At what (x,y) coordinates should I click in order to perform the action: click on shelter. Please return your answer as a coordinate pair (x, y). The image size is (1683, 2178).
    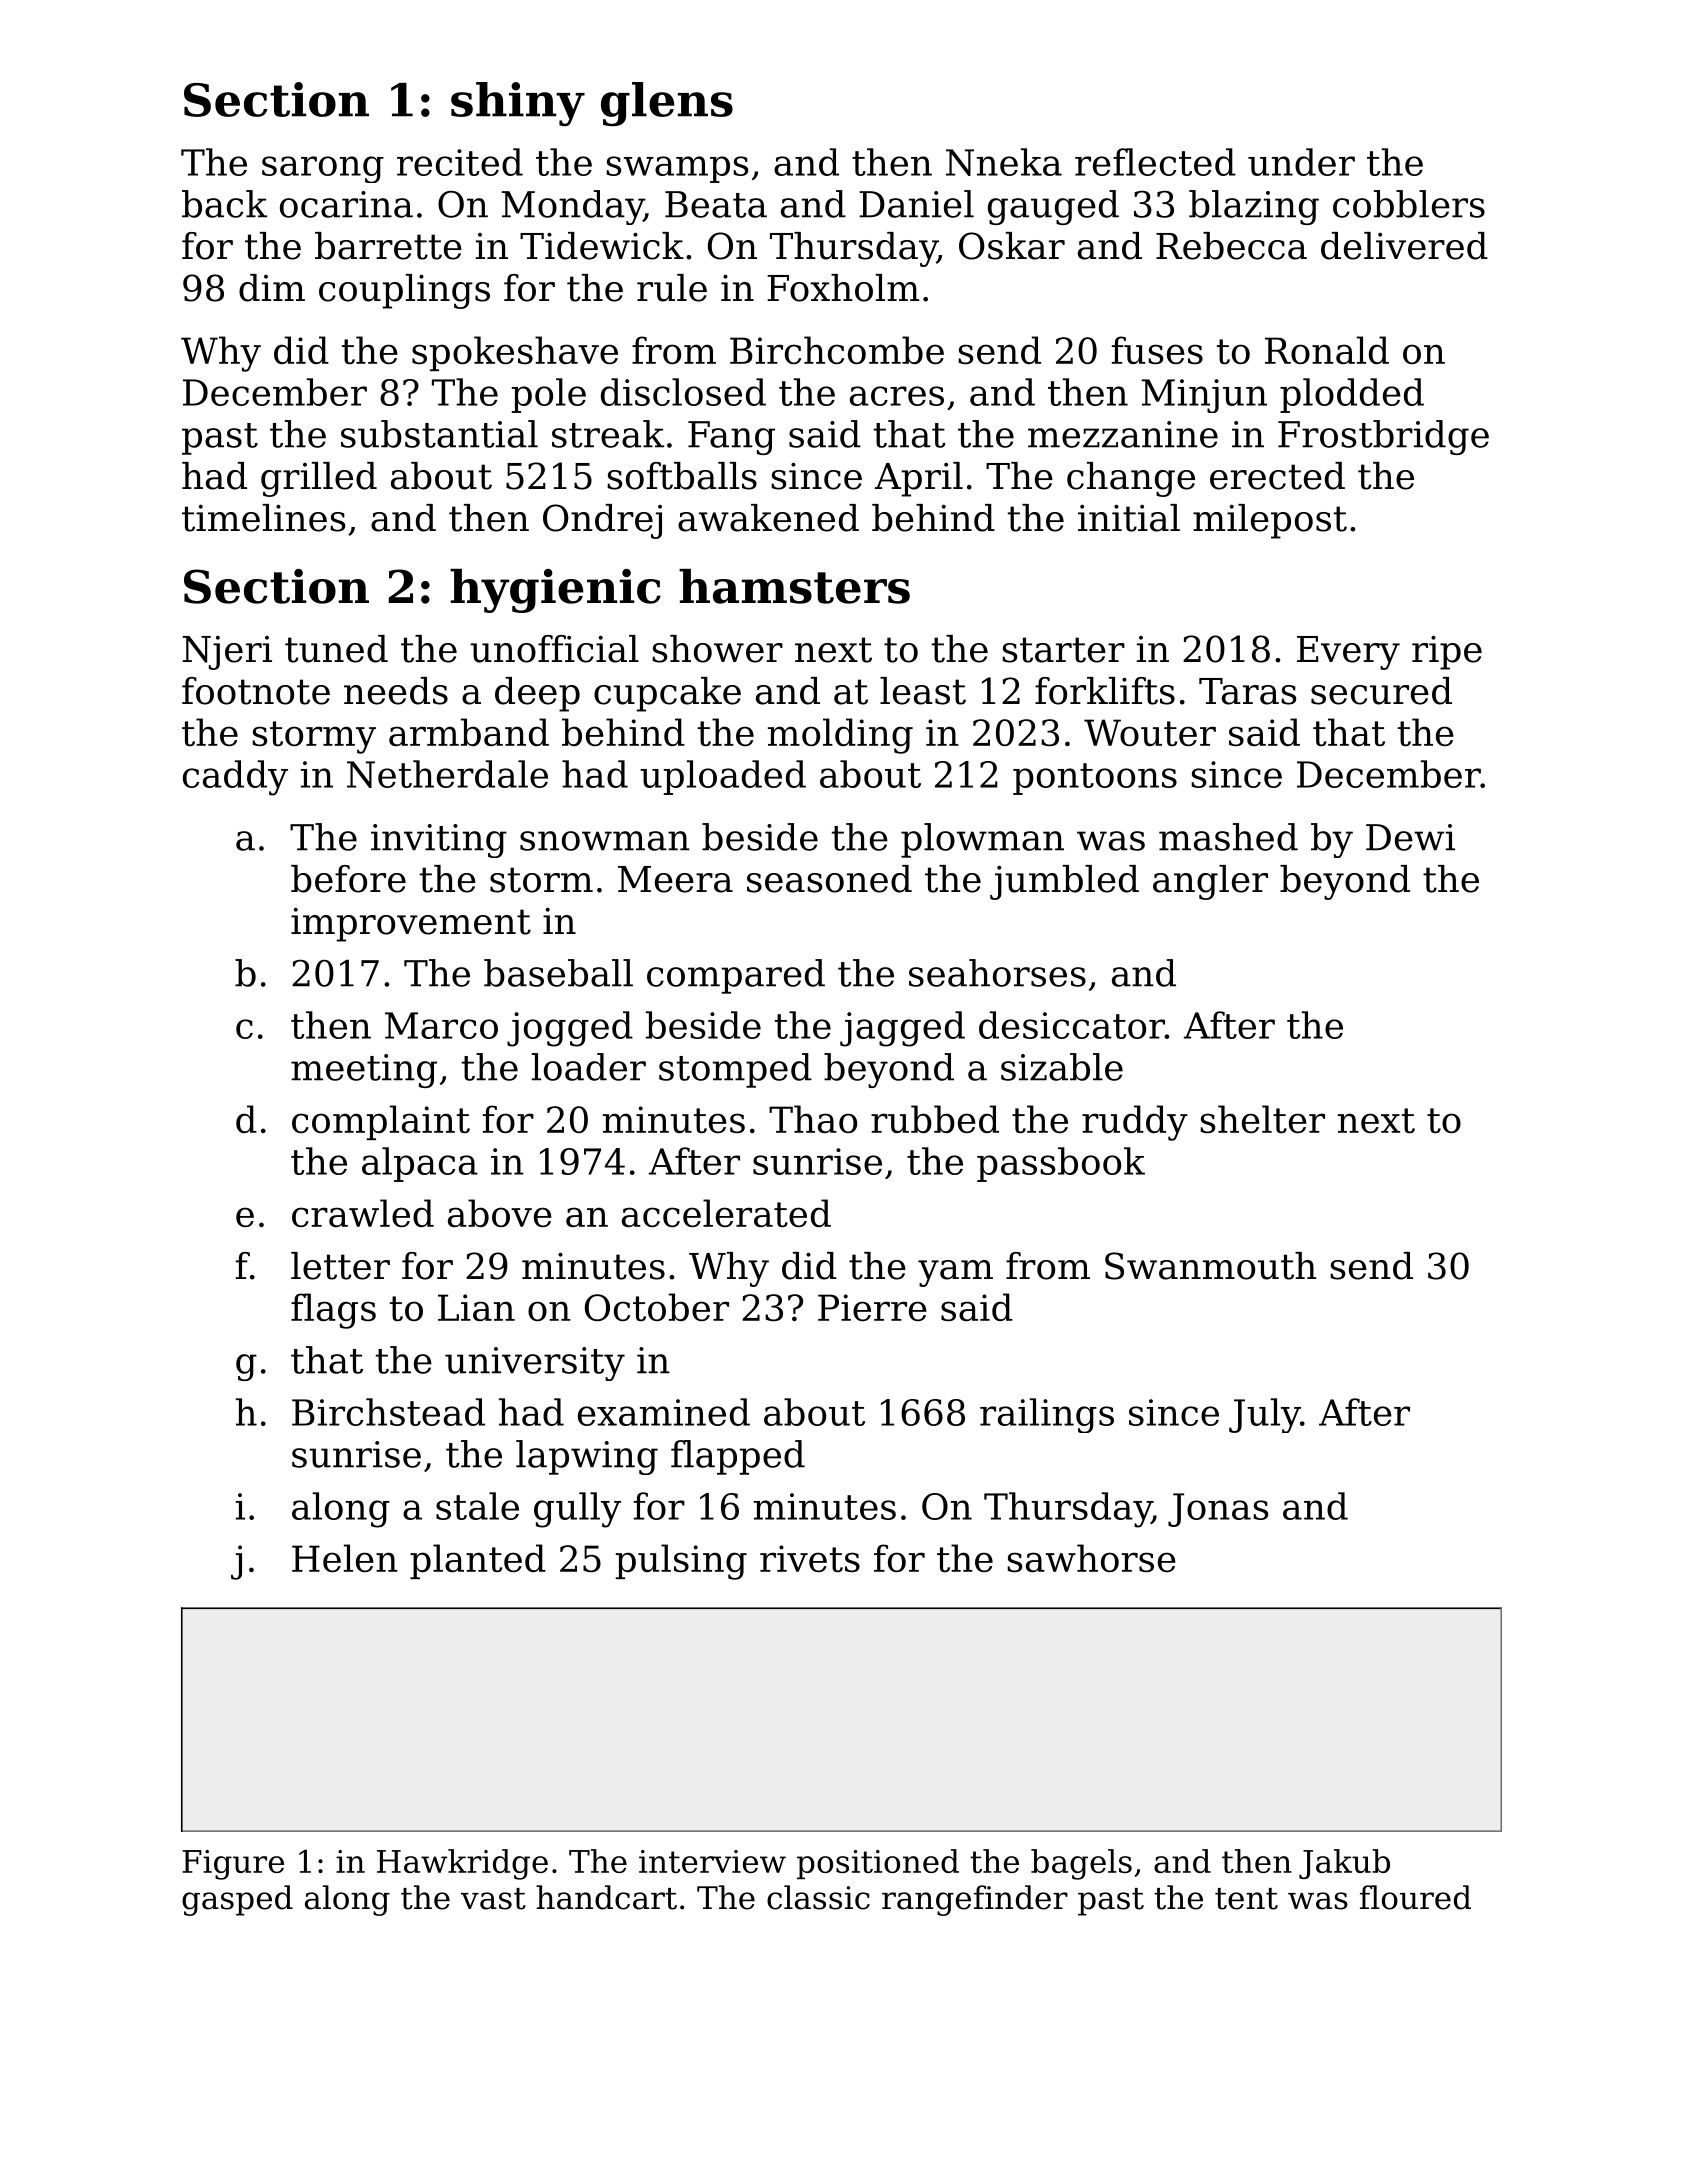
    Looking at the image, I should click on (1262, 1119).
